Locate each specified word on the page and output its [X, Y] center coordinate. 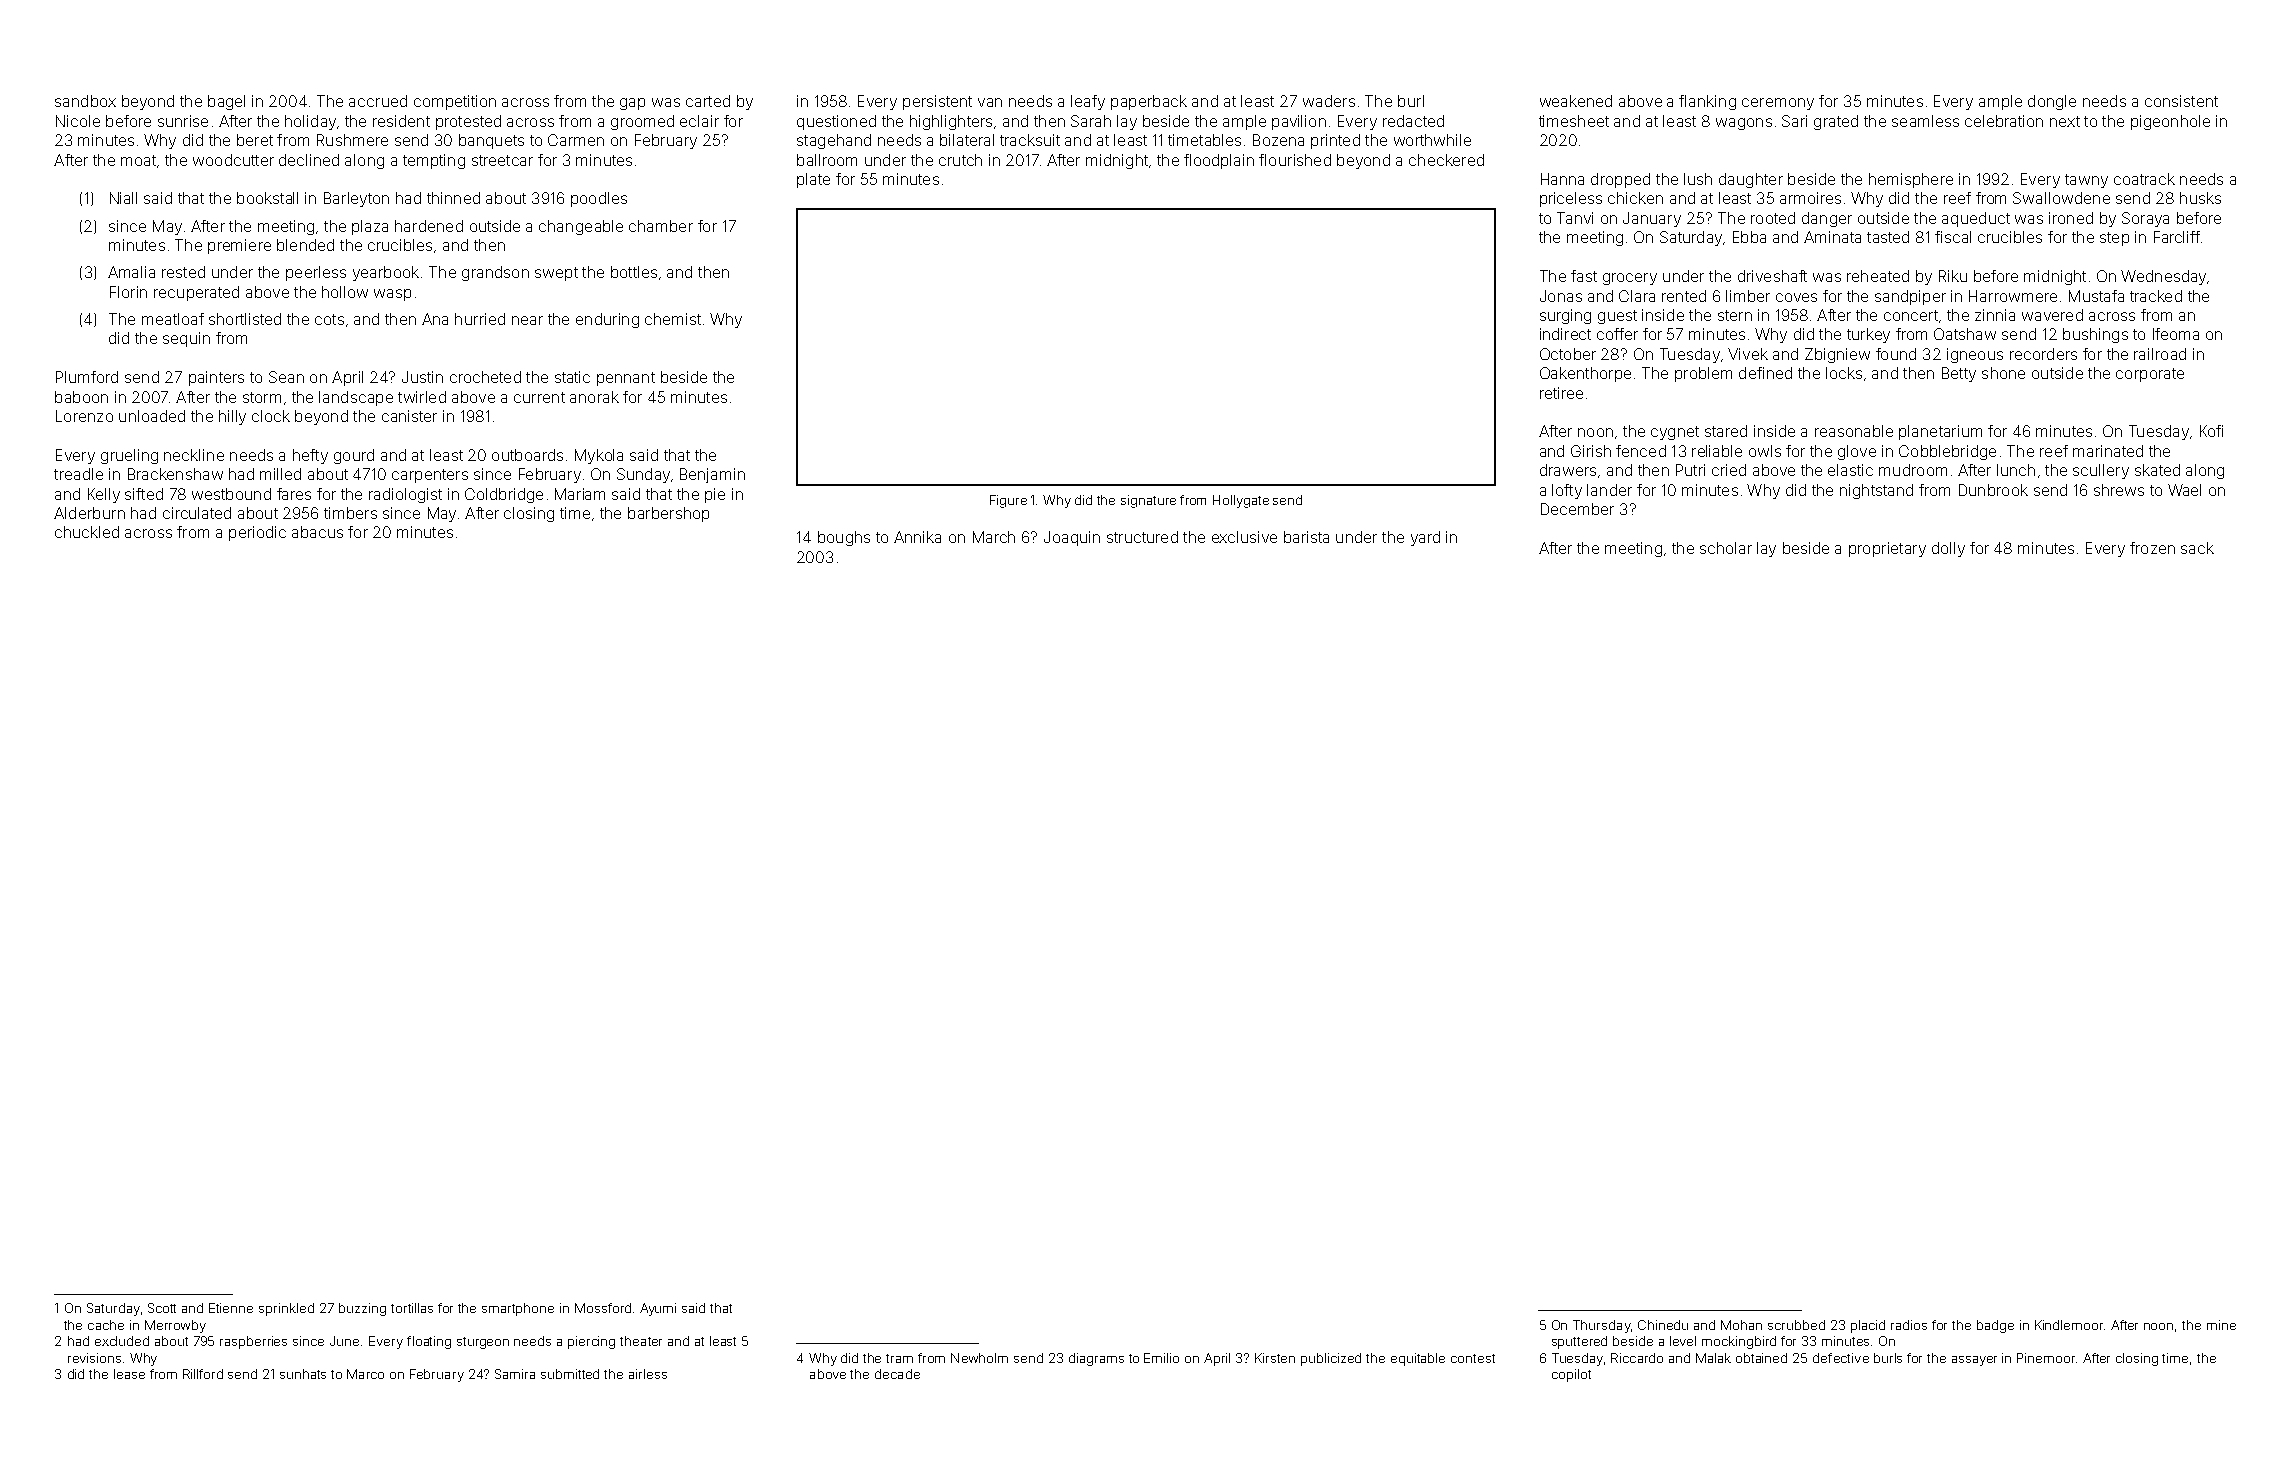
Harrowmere [2013, 296]
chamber [661, 226]
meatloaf [173, 319]
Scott [162, 1308]
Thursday [1602, 1326]
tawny [2086, 181]
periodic [257, 533]
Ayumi [658, 1309]
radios [1909, 1325]
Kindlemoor [2069, 1325]
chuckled [87, 532]
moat [138, 160]
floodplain [1219, 161]
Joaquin [1072, 538]
